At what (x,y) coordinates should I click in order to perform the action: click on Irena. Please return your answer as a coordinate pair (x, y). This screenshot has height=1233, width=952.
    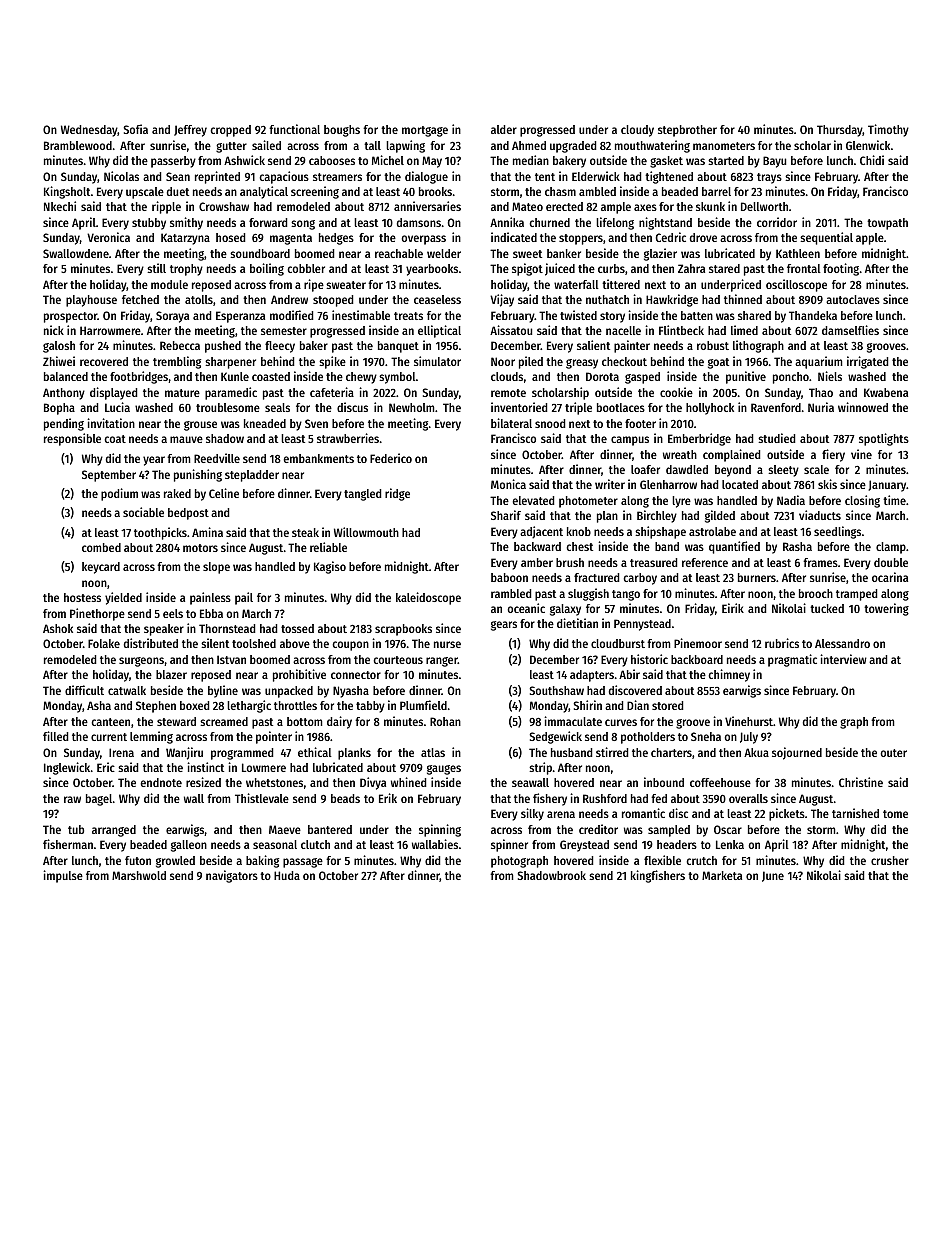
    Looking at the image, I should click on (121, 752).
